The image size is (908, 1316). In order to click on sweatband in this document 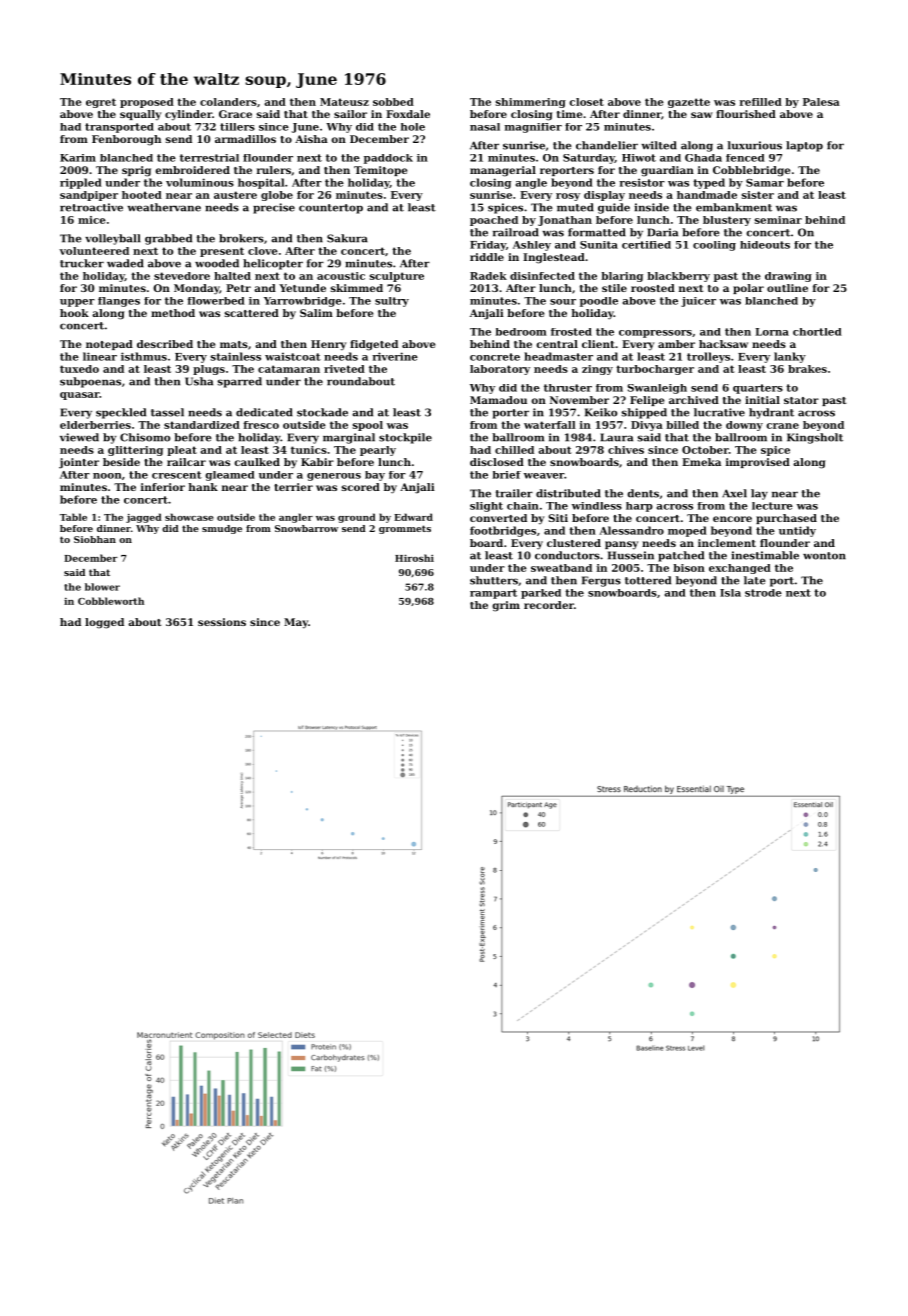, I will do `click(561, 568)`.
